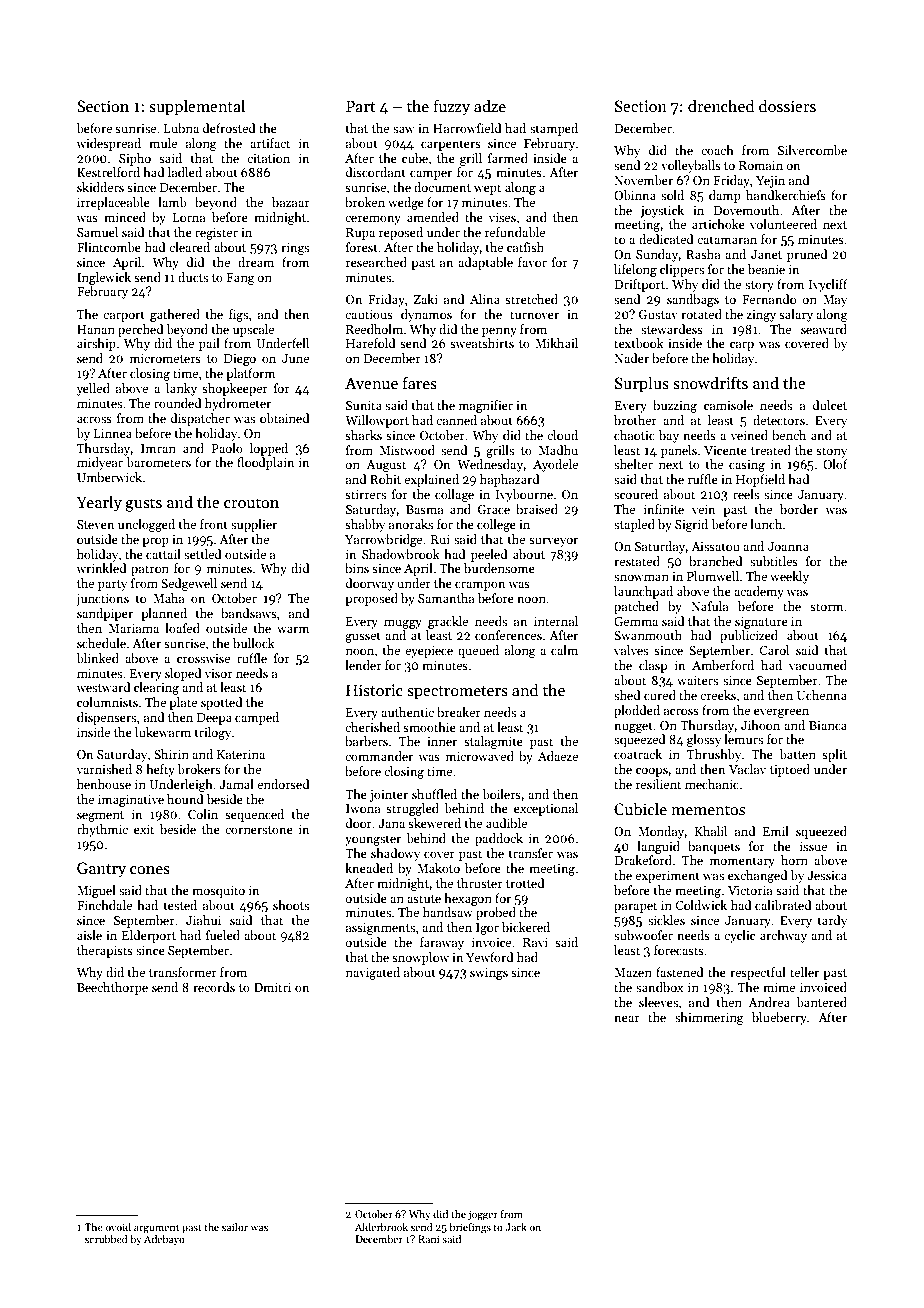 The width and height of the screenshot is (924, 1308). Describe the element at coordinates (760, 725) in the screenshot. I see `Jihoon` at that location.
